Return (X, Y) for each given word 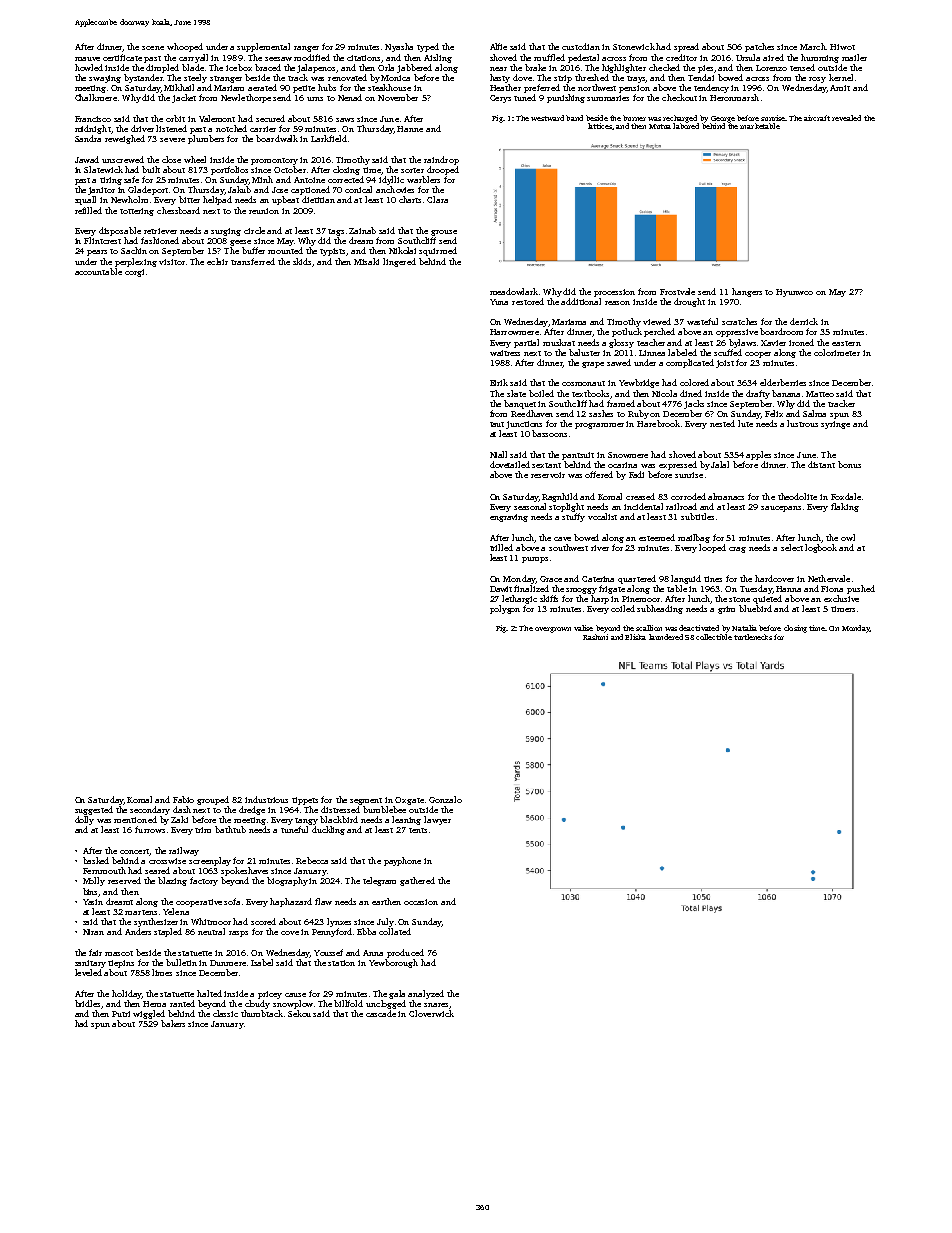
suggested (94, 810)
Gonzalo (445, 799)
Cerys (500, 99)
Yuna (499, 302)
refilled (88, 210)
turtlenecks (753, 637)
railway (184, 851)
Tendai (701, 77)
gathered (417, 881)
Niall (498, 454)
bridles (87, 1003)
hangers (747, 292)
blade (193, 67)
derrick (804, 321)
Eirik (499, 382)
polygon (505, 609)
